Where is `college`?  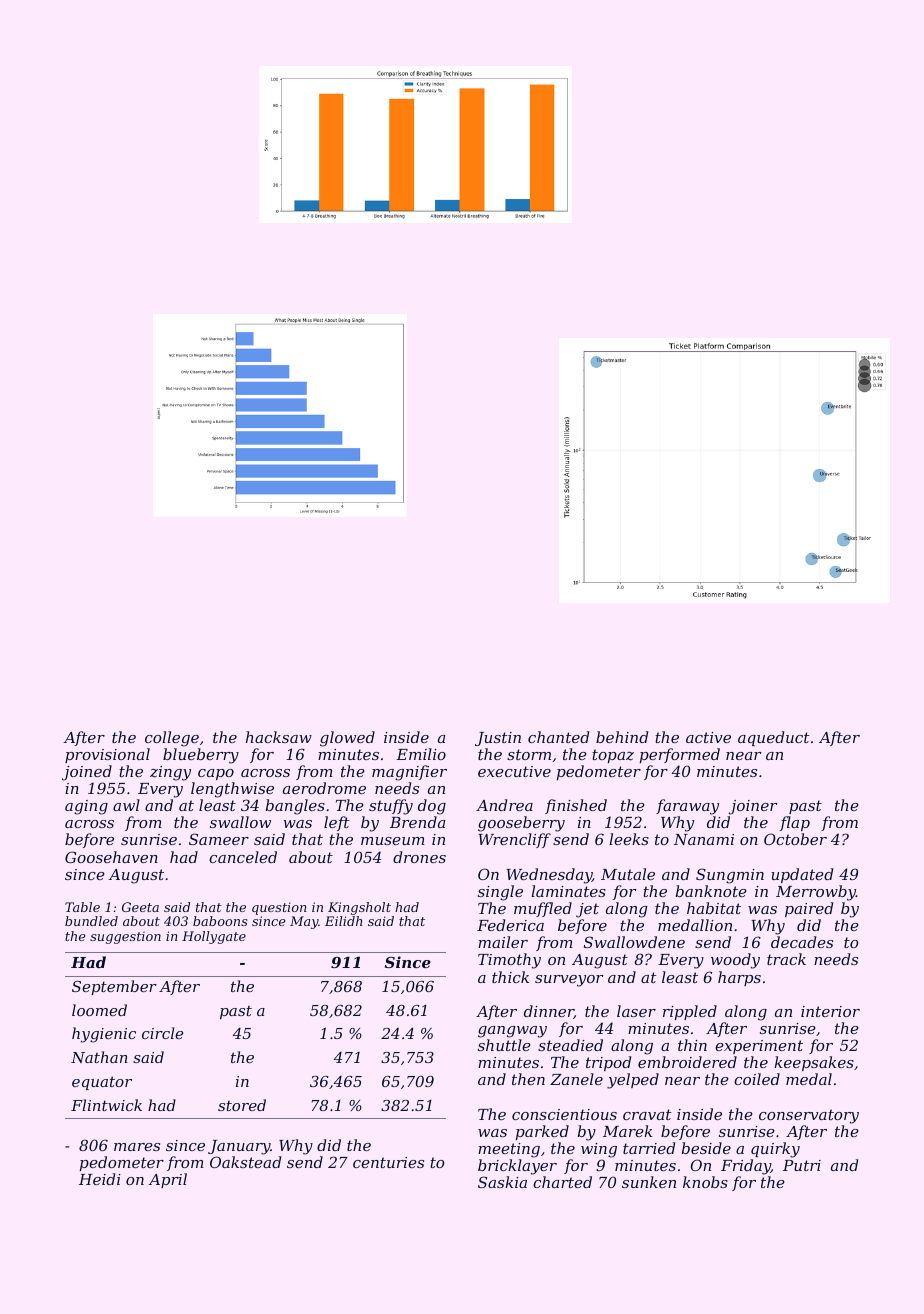
college is located at coordinates (172, 739).
